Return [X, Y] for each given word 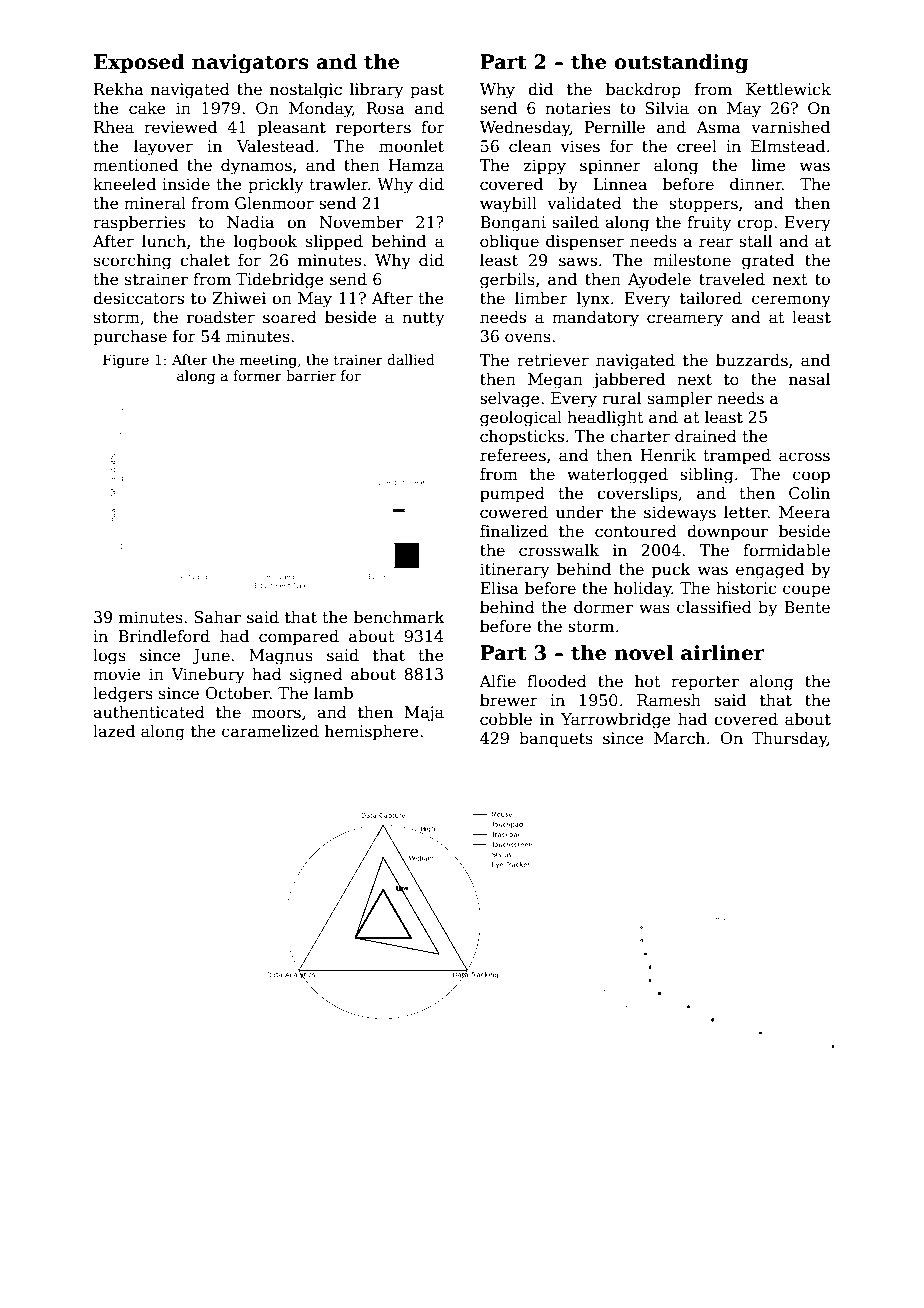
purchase [130, 338]
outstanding [681, 63]
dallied [411, 359]
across [804, 457]
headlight [605, 419]
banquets [556, 740]
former [257, 375]
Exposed [139, 63]
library [376, 91]
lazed [114, 731]
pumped [512, 495]
